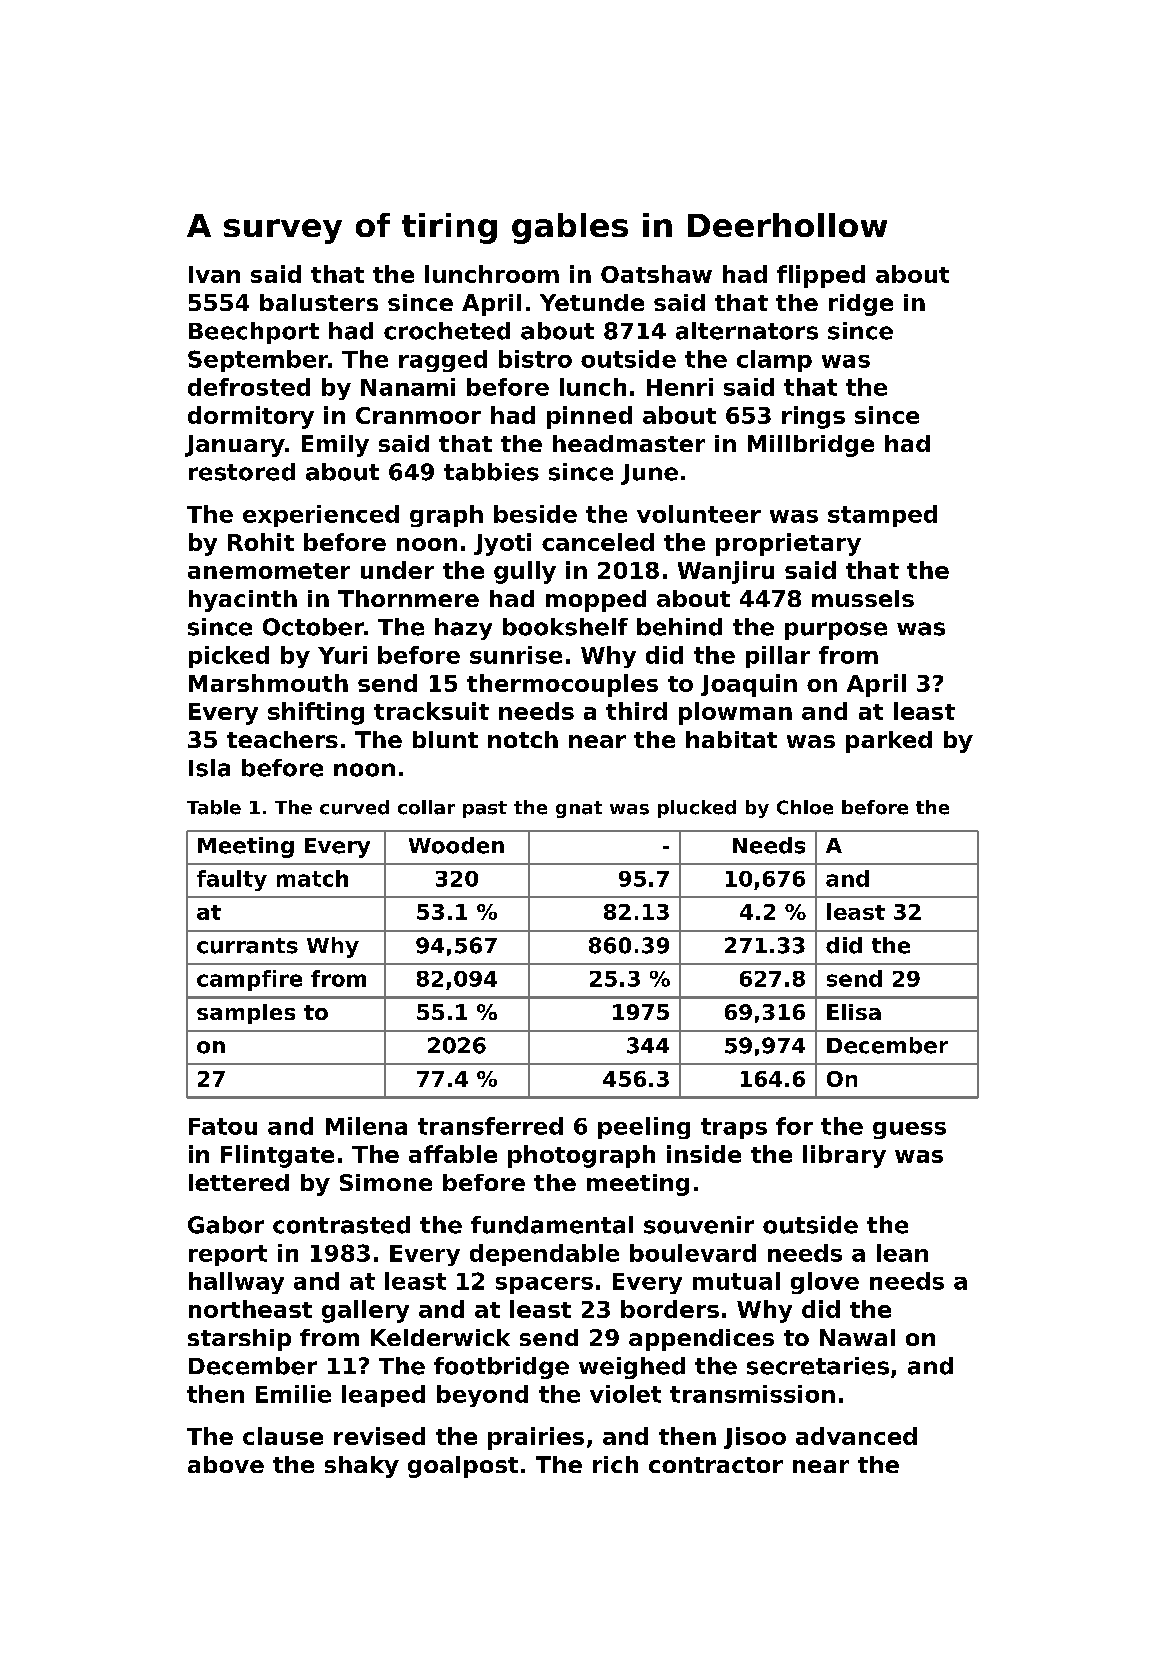  I want to click on library, so click(844, 1156).
